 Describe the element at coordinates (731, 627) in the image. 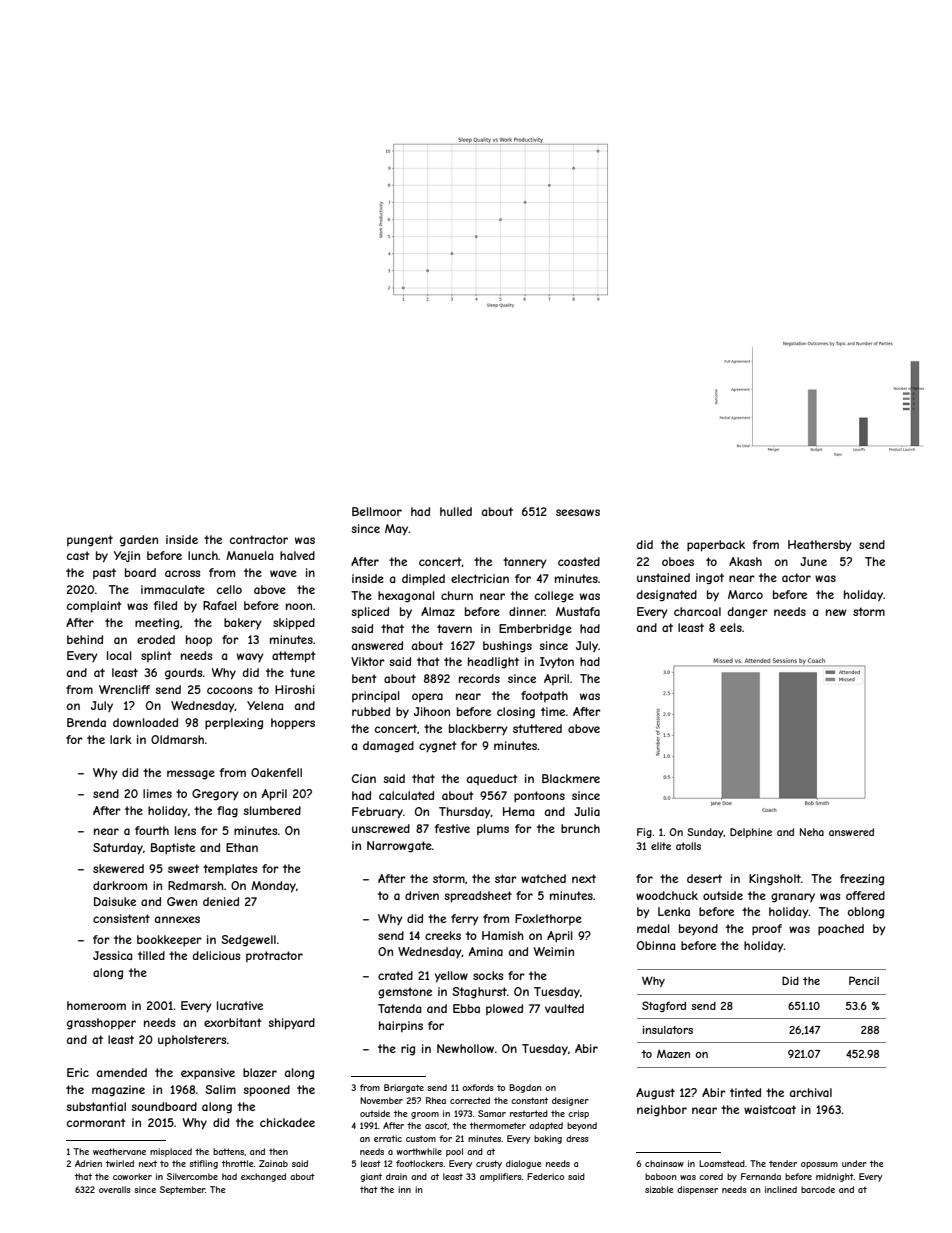

I see `eels` at that location.
